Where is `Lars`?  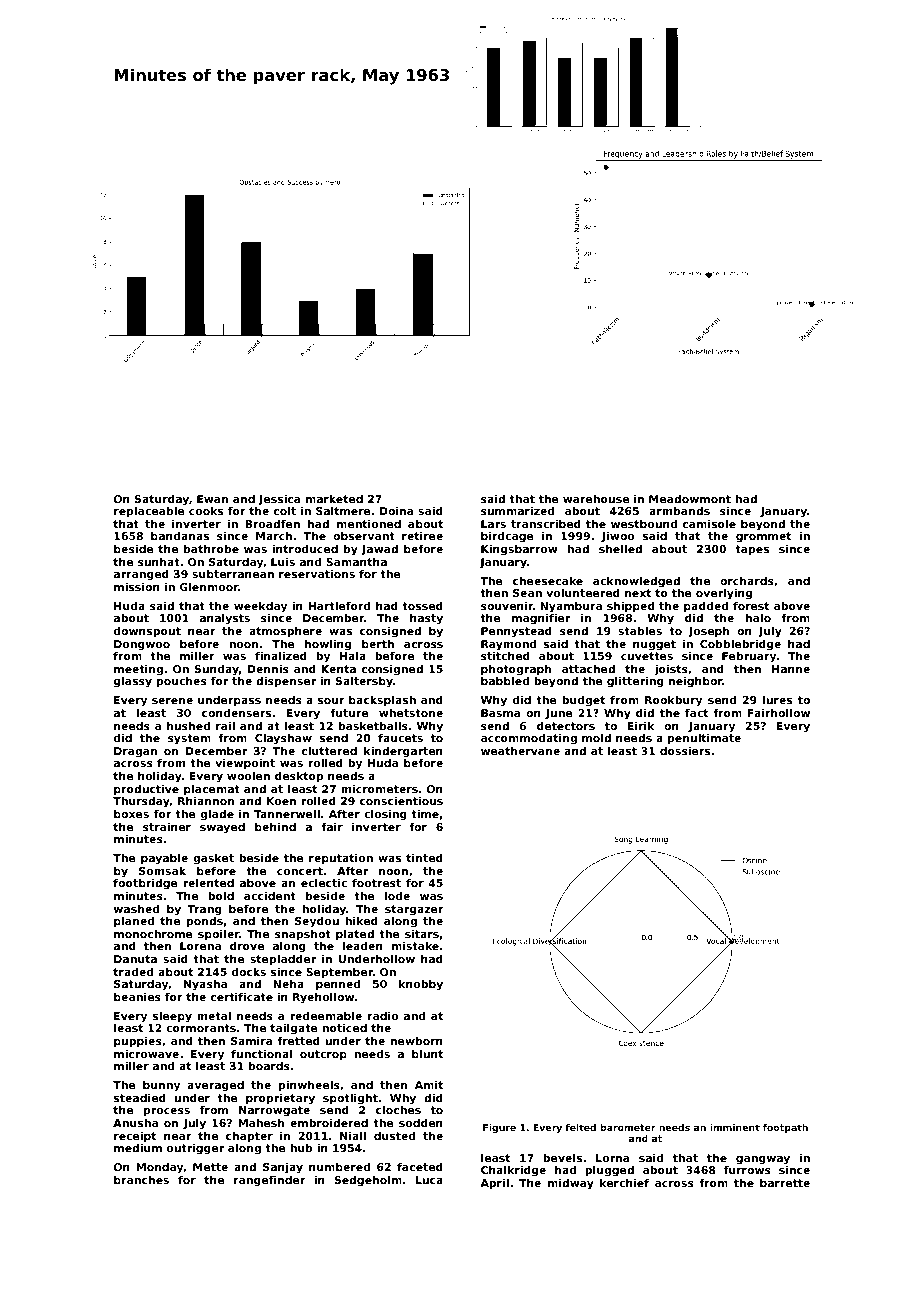
Lars is located at coordinates (493, 524).
